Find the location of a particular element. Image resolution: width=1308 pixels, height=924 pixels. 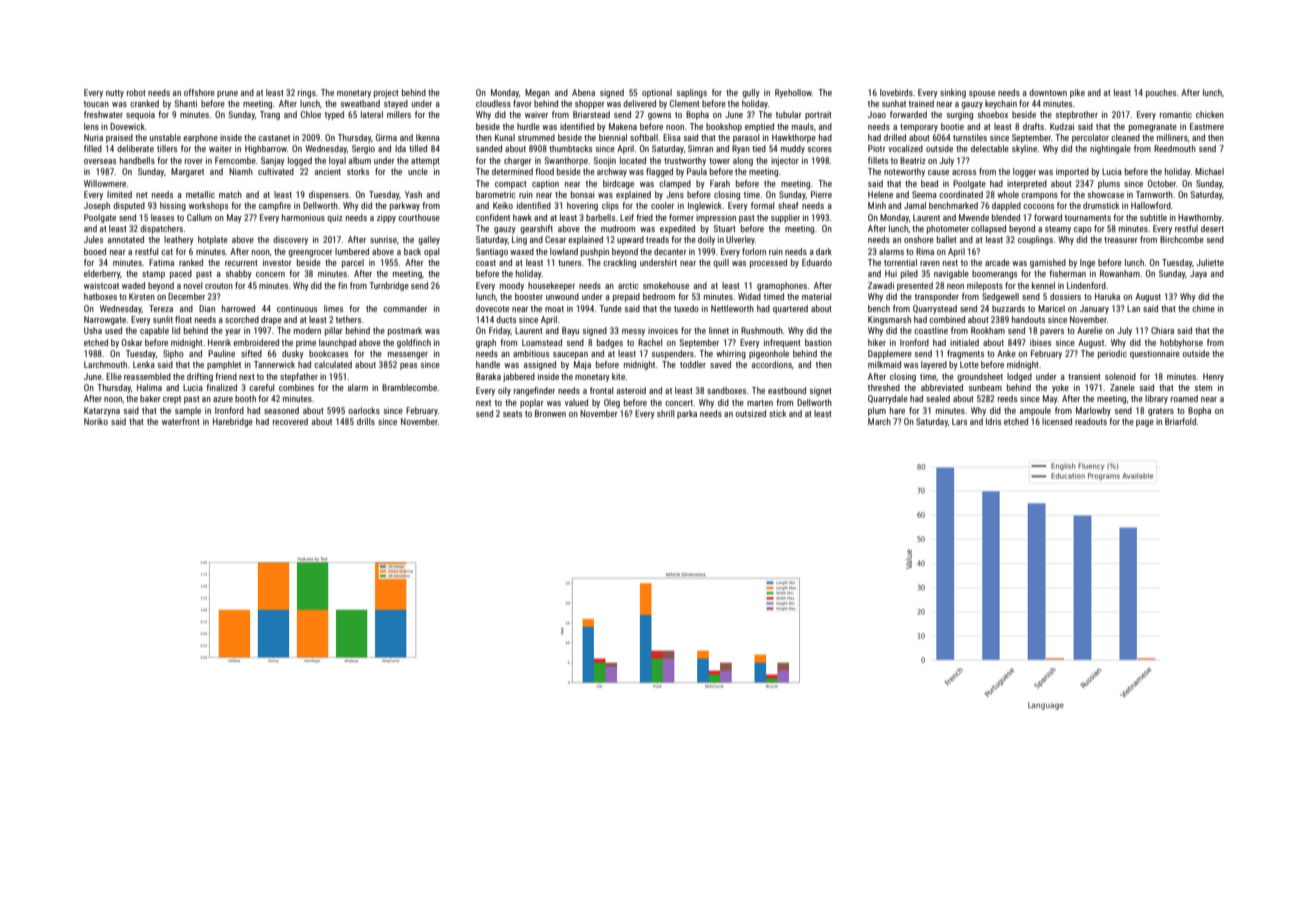

Fatima is located at coordinates (161, 262).
